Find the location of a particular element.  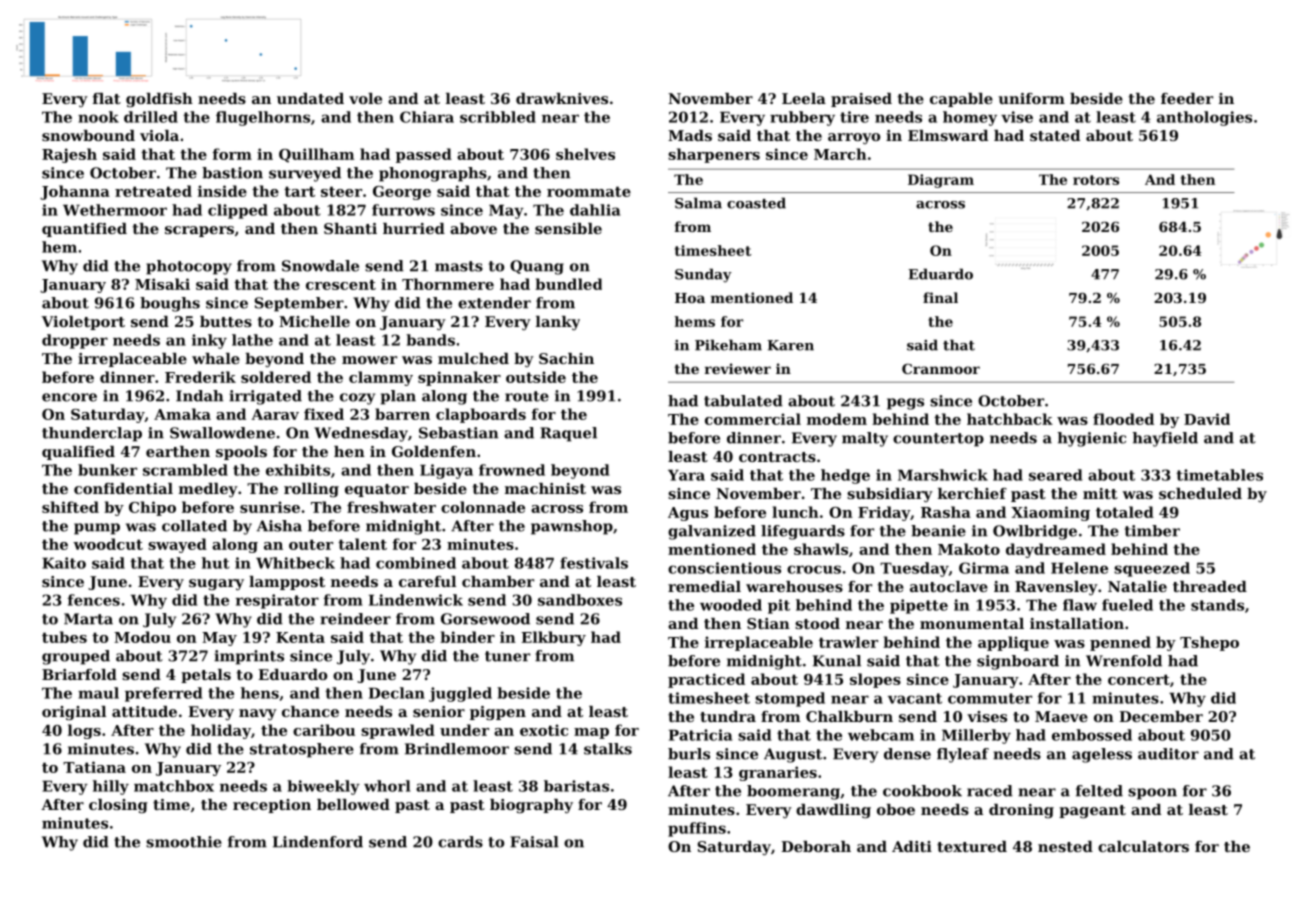

dahlia is located at coordinates (595, 210).
